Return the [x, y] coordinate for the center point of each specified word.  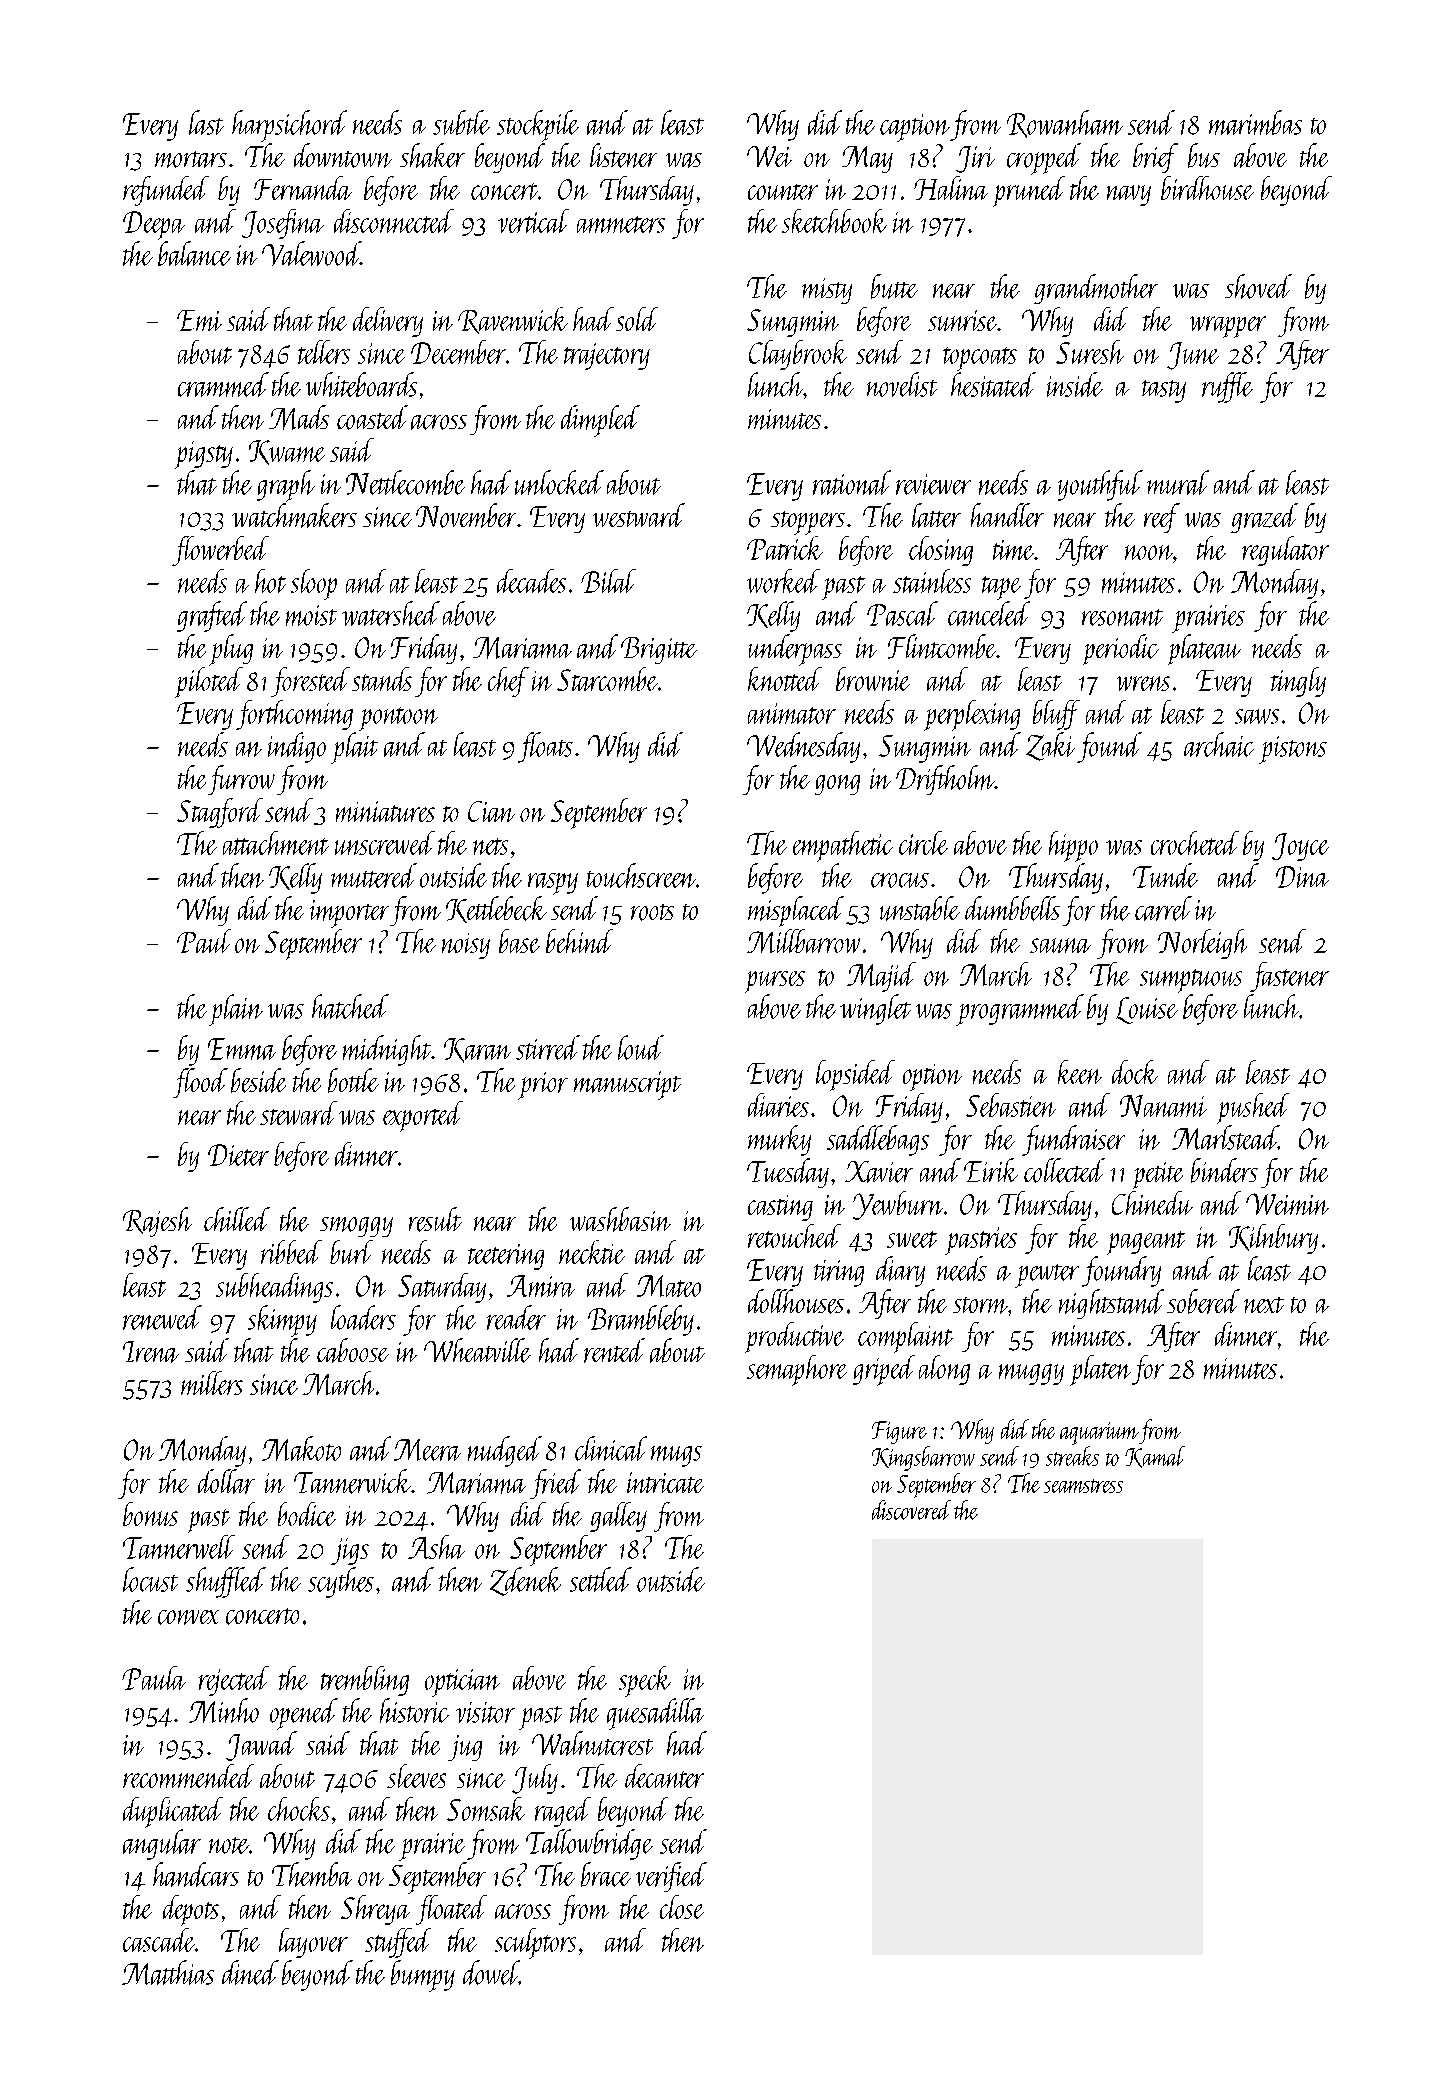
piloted [209, 682]
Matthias [168, 1972]
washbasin [620, 1219]
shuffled [226, 1582]
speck [645, 1681]
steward [298, 1113]
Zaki [1050, 746]
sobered [1203, 1301]
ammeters [621, 224]
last [206, 122]
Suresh [1090, 352]
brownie [873, 679]
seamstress [1083, 1486]
